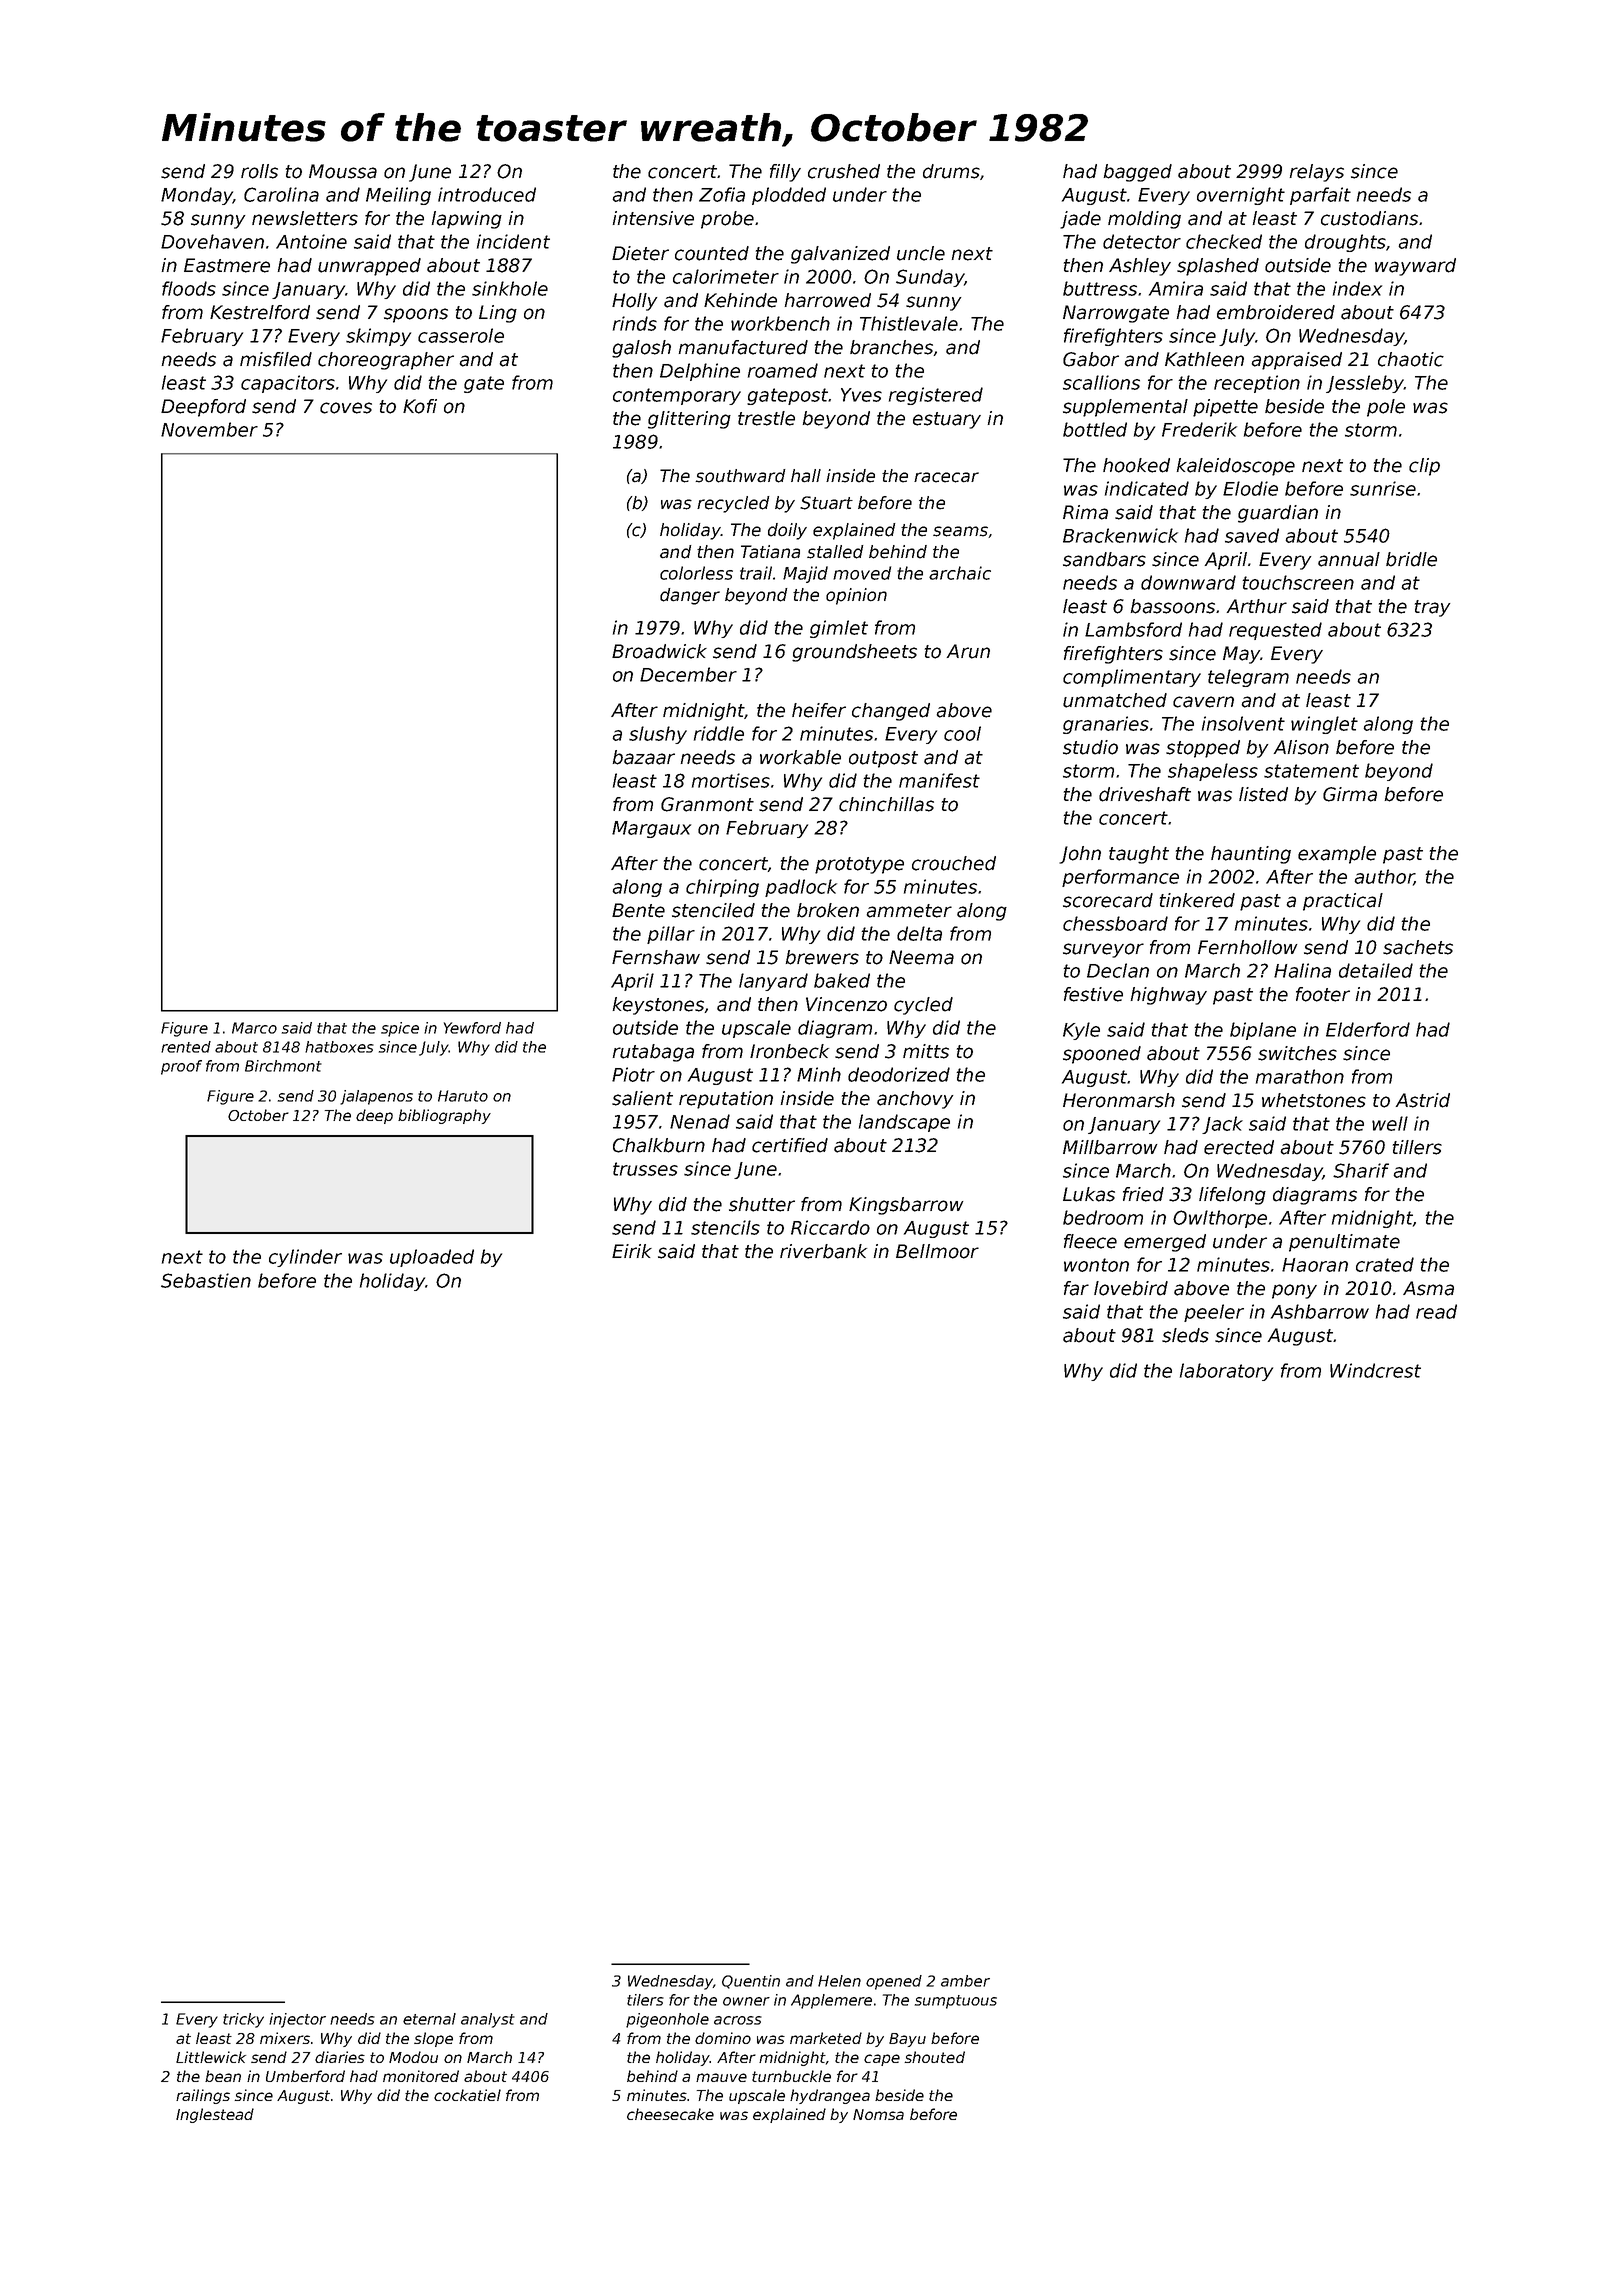 The width and height of the screenshot is (1620, 2292). What do you see at coordinates (671, 935) in the screenshot?
I see `pillar` at bounding box center [671, 935].
